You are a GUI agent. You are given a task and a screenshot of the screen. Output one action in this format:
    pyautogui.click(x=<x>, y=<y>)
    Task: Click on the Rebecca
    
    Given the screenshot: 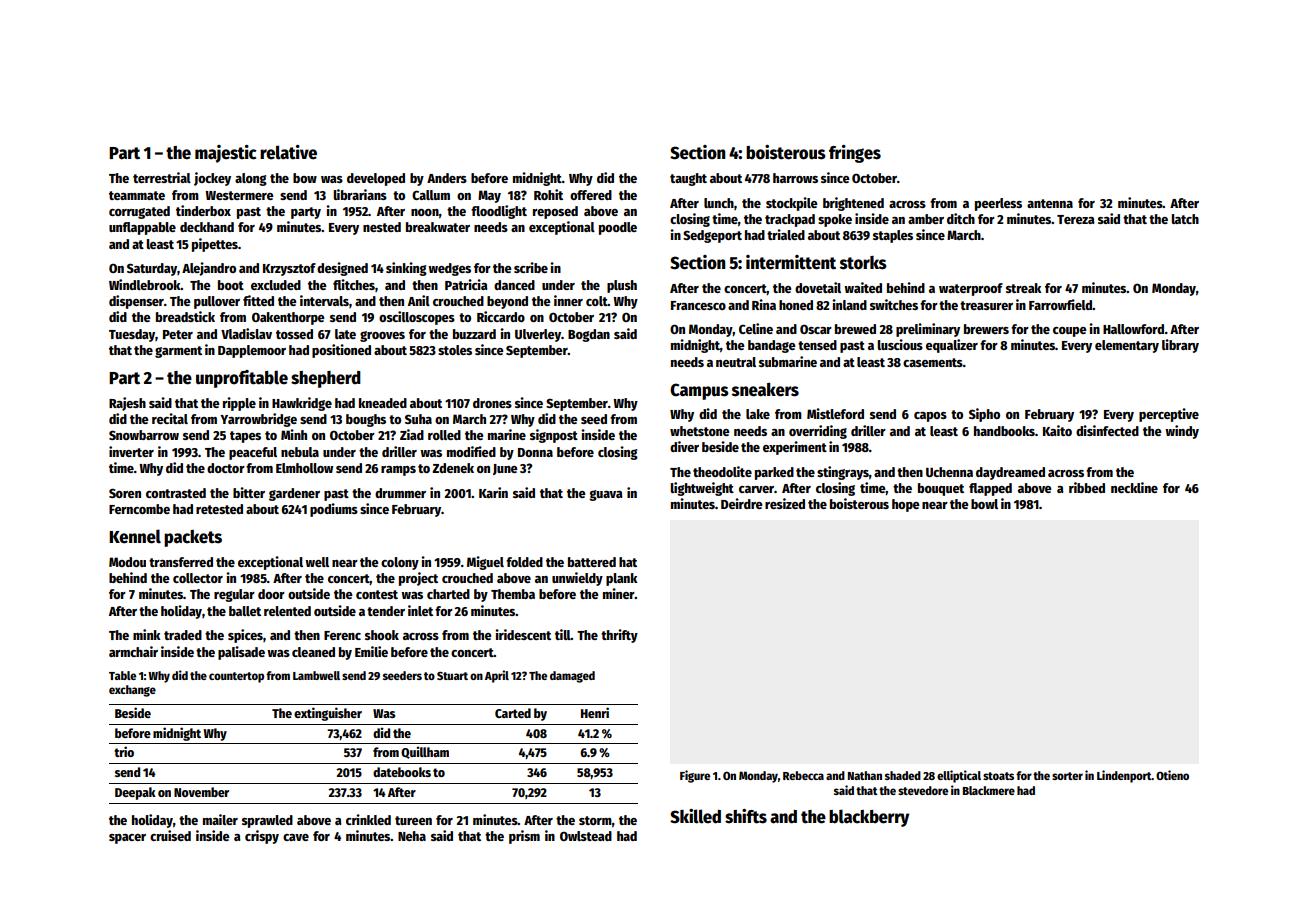 What is the action you would take?
    pyautogui.click(x=803, y=775)
